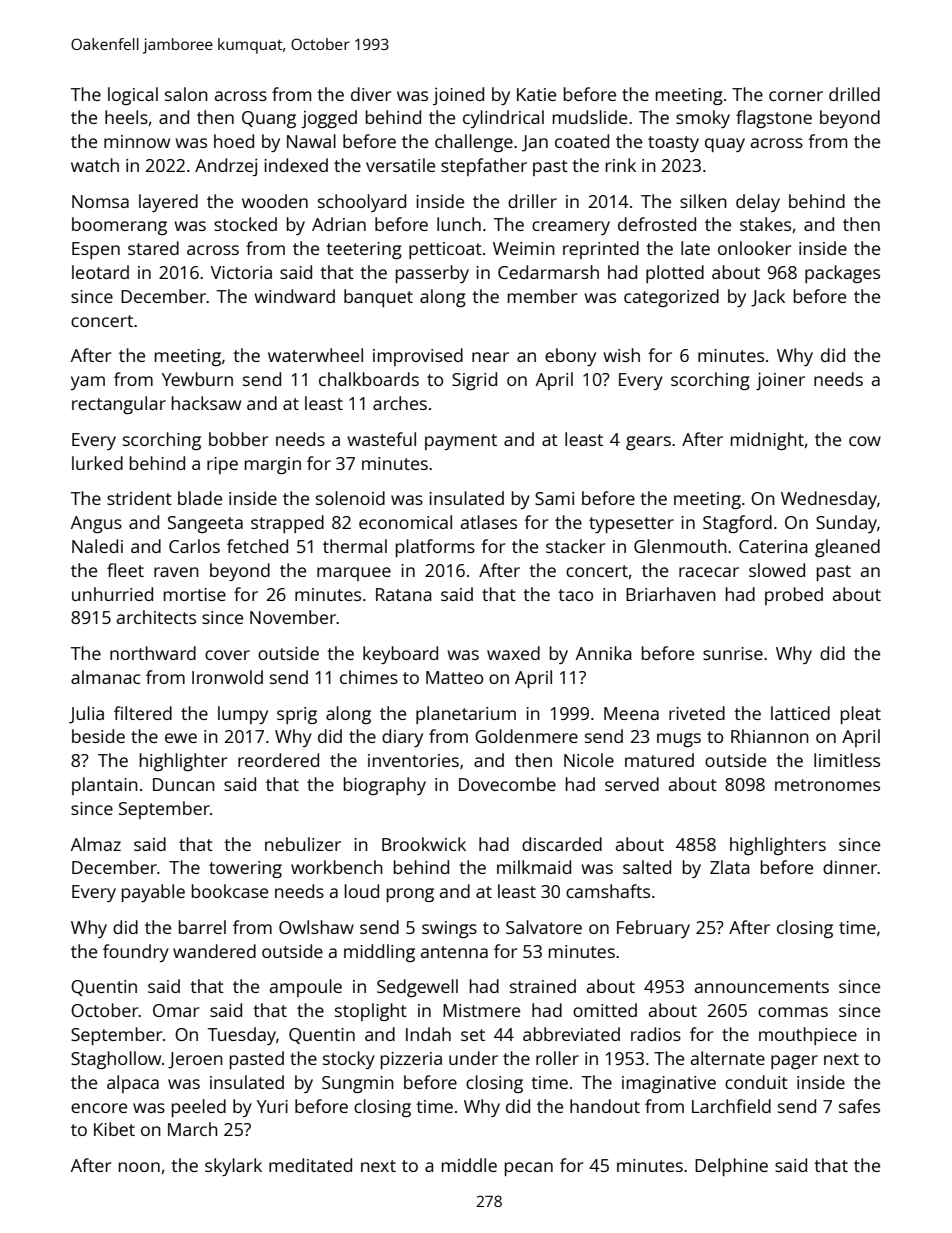  Describe the element at coordinates (126, 117) in the screenshot. I see `heels` at that location.
